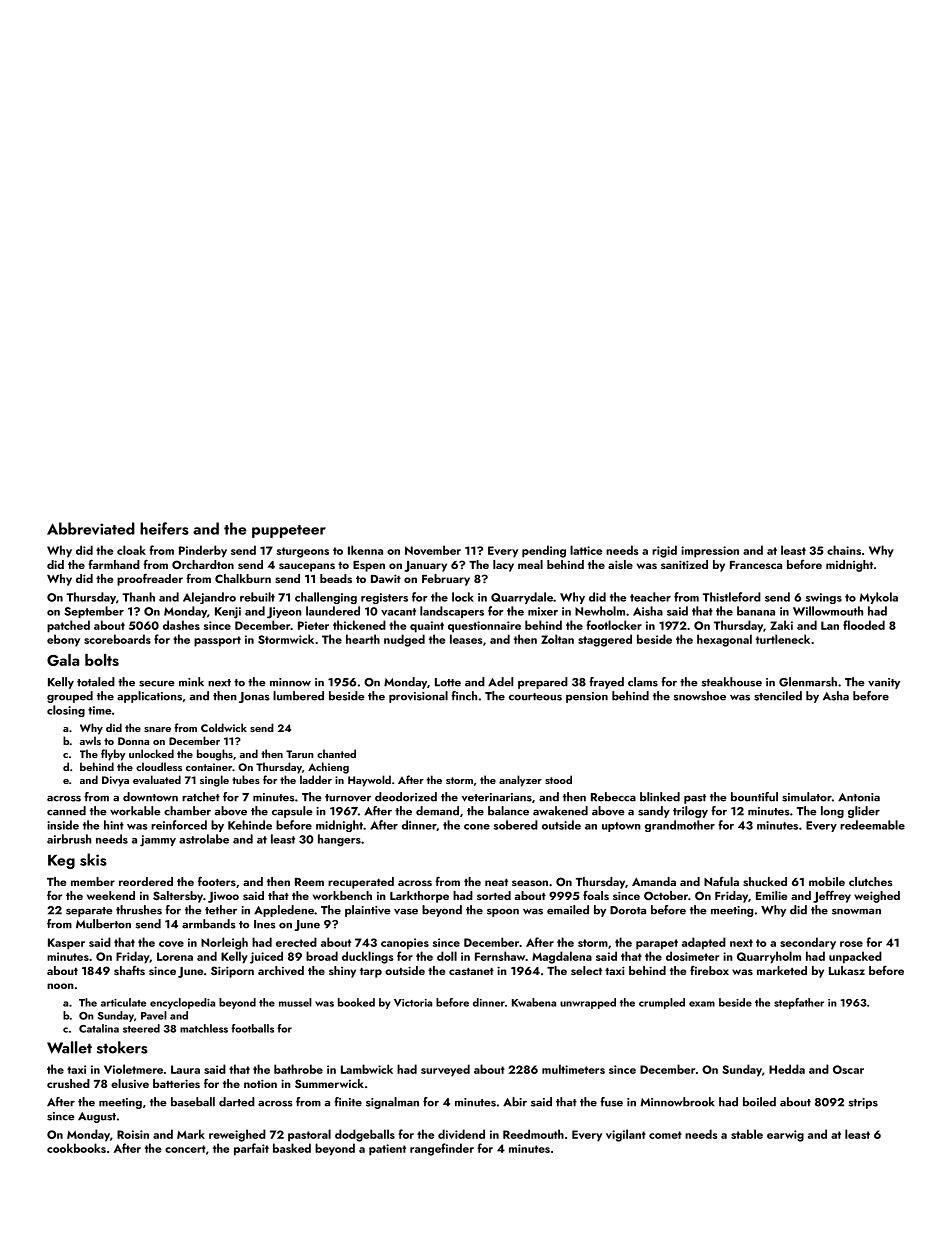 The width and height of the document is (952, 1233). I want to click on batteries, so click(176, 1083).
